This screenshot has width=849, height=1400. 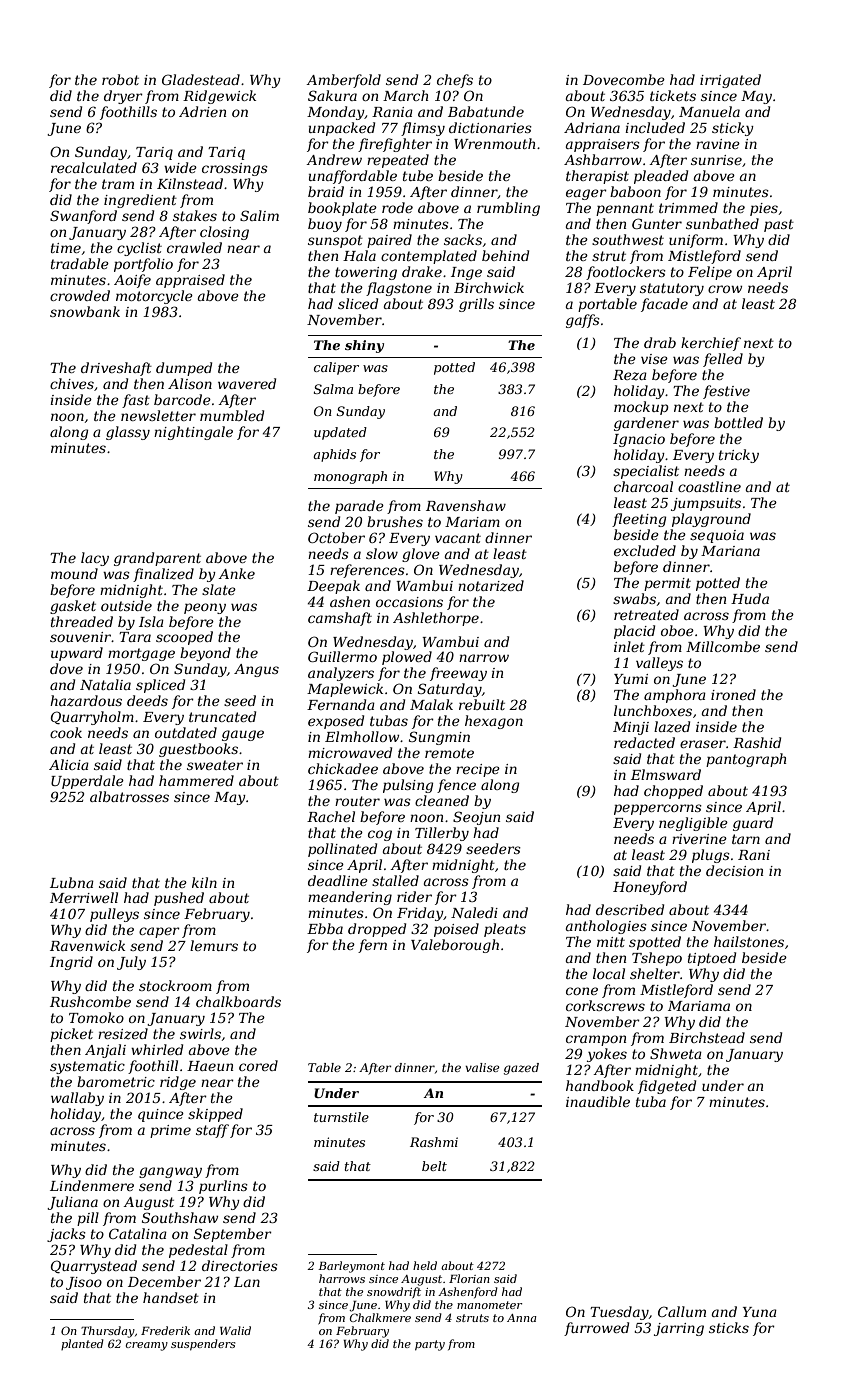 I want to click on portfolio, so click(x=143, y=265).
